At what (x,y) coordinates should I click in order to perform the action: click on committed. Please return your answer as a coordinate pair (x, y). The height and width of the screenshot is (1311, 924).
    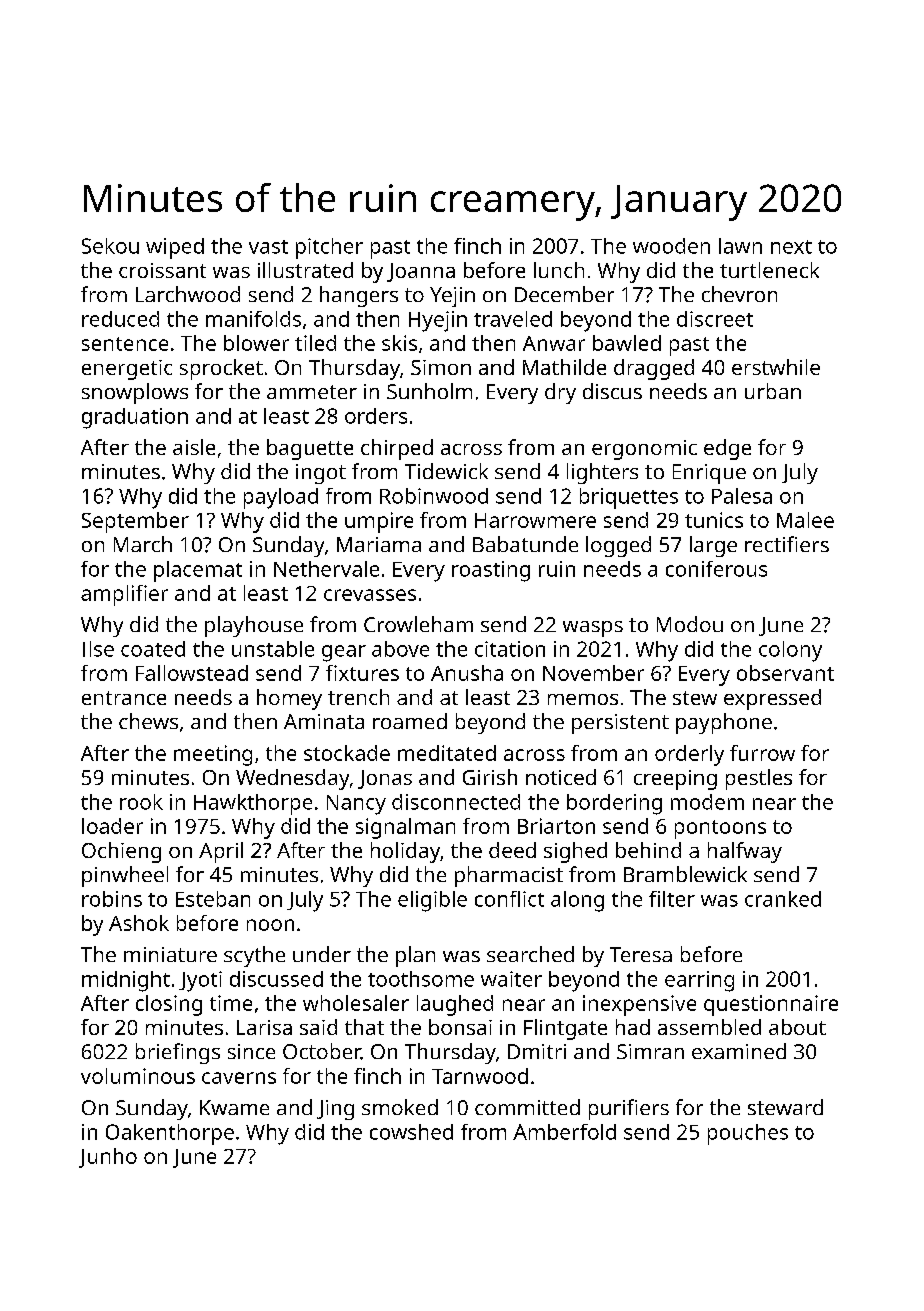
    Looking at the image, I should click on (527, 1107).
